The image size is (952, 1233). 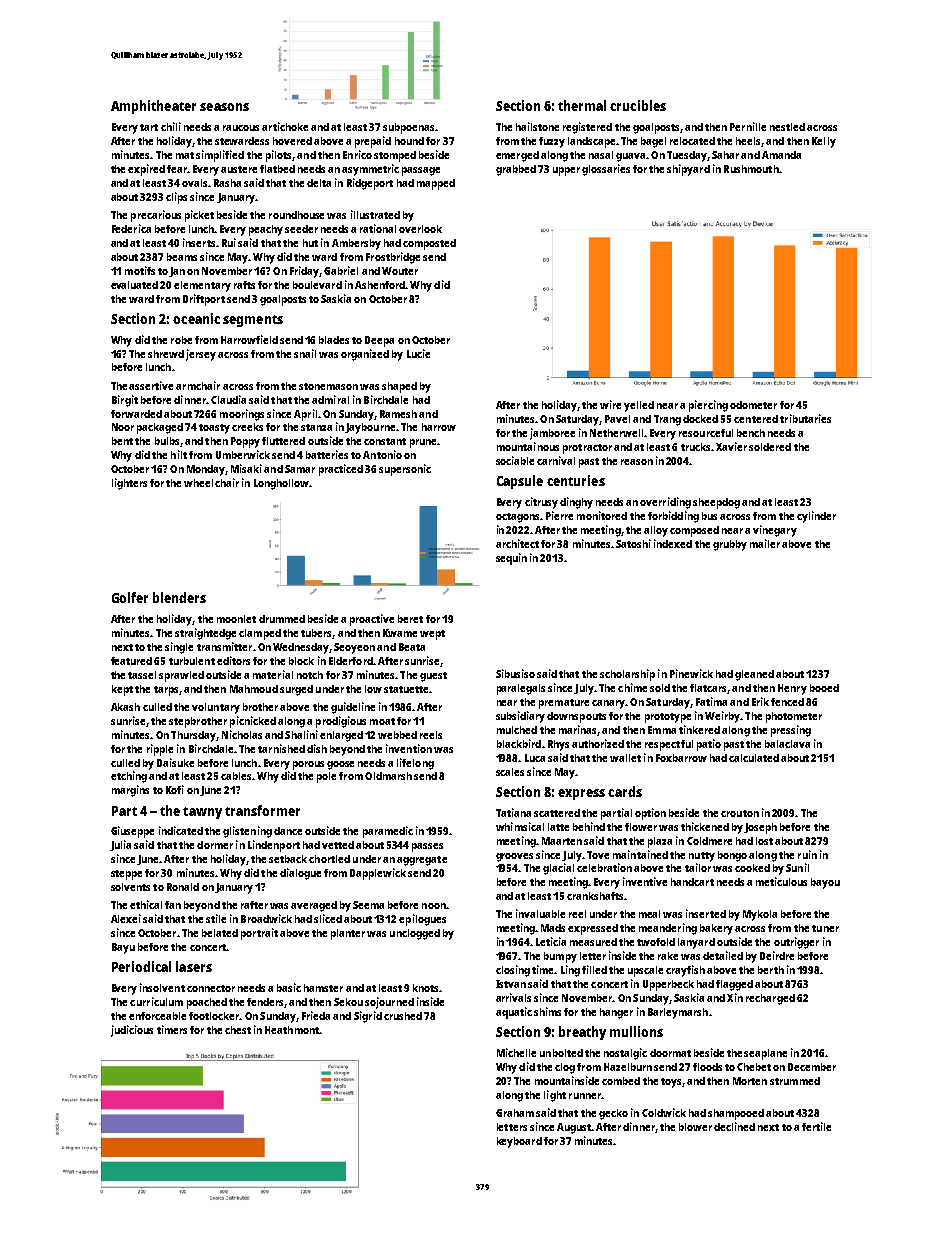 What do you see at coordinates (517, 156) in the document?
I see `emerged` at bounding box center [517, 156].
